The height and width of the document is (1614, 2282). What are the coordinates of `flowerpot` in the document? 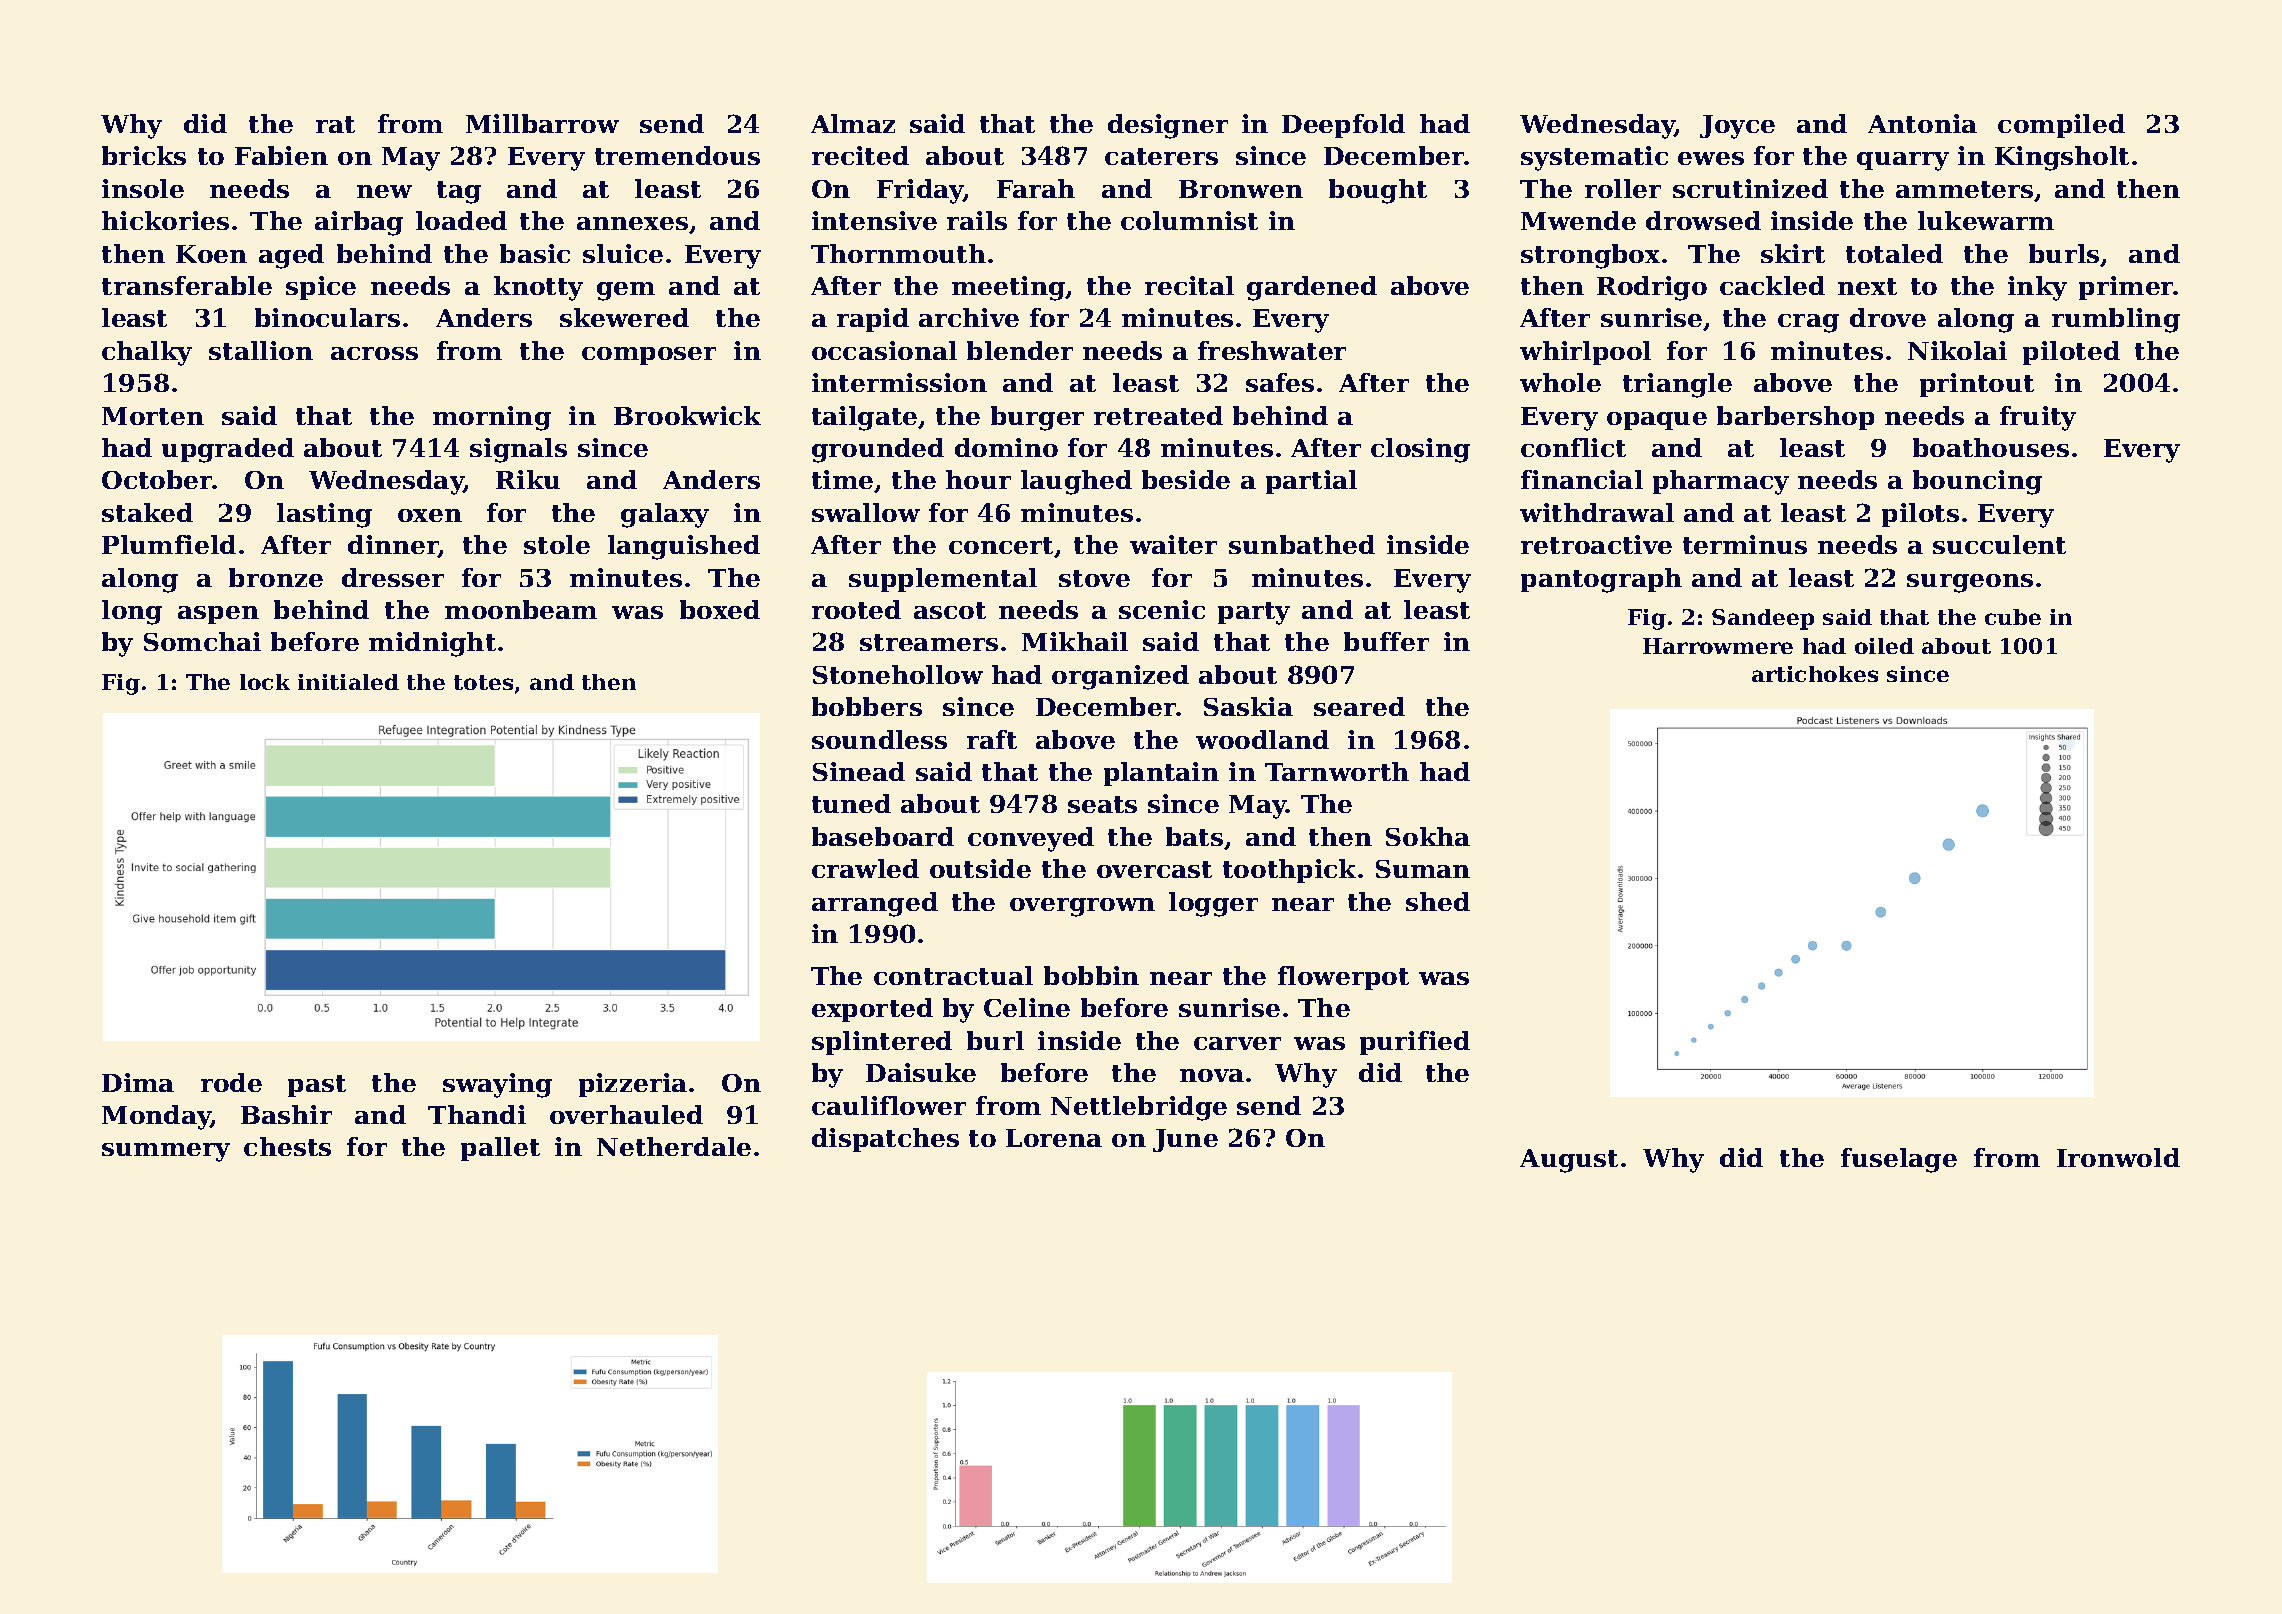 It's located at (1343, 978).
